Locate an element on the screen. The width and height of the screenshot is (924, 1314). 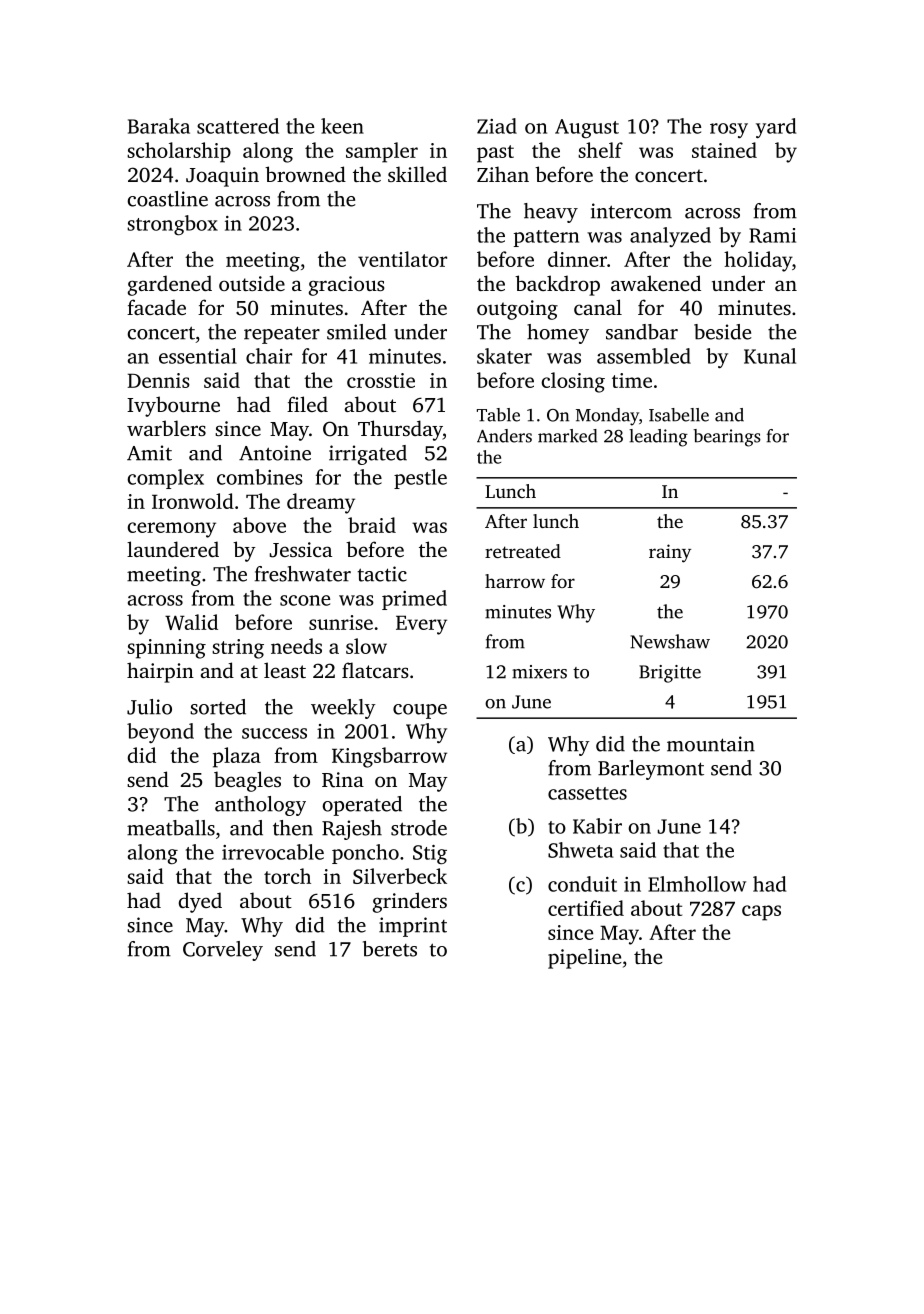
ventilator is located at coordinates (402, 259).
